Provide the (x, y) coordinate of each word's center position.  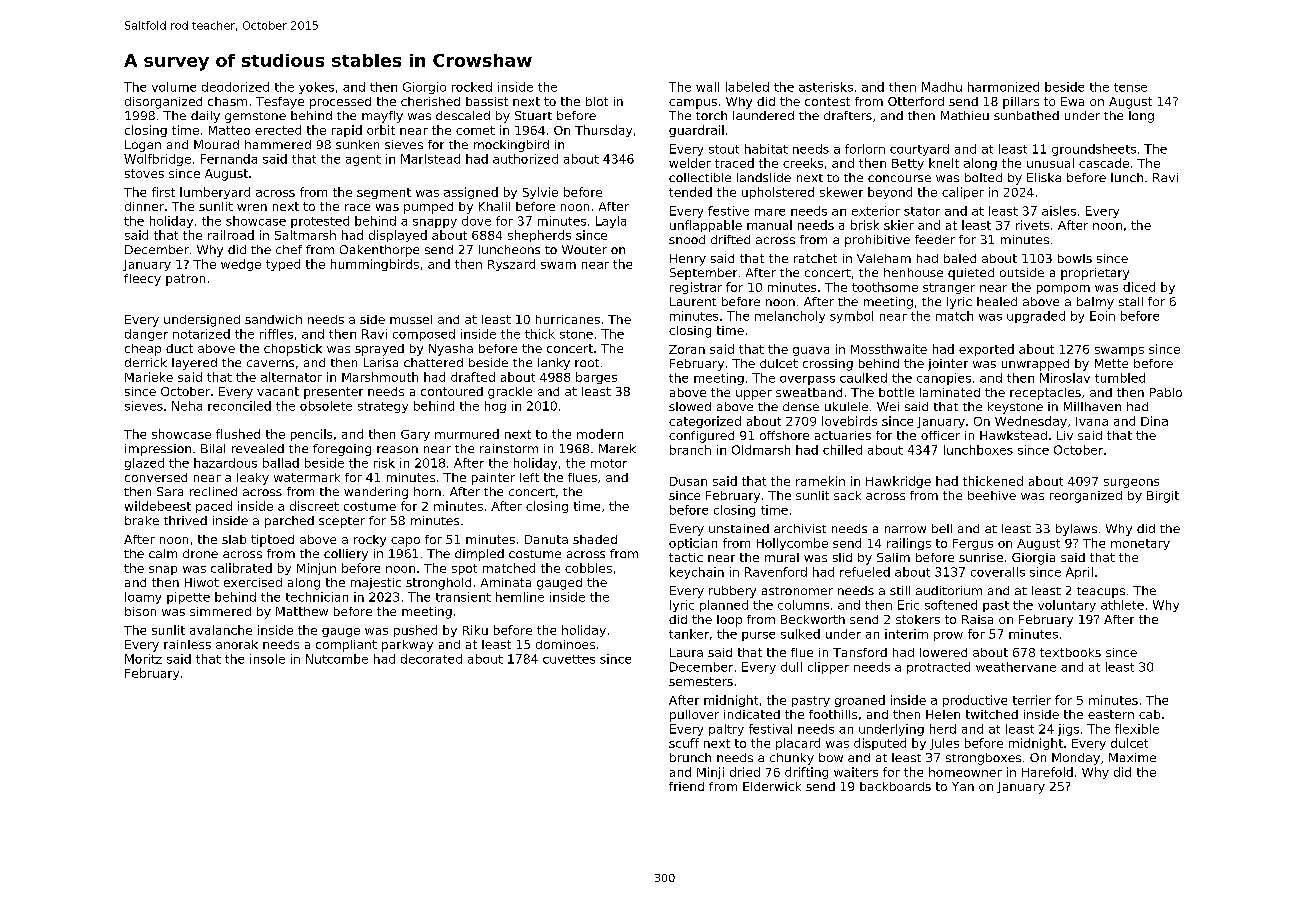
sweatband (809, 392)
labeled (747, 87)
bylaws (1076, 530)
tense (1130, 87)
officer (940, 435)
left (529, 477)
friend (686, 786)
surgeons (1131, 483)
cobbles (588, 568)
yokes (316, 88)
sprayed (379, 350)
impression (158, 450)
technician (317, 597)
